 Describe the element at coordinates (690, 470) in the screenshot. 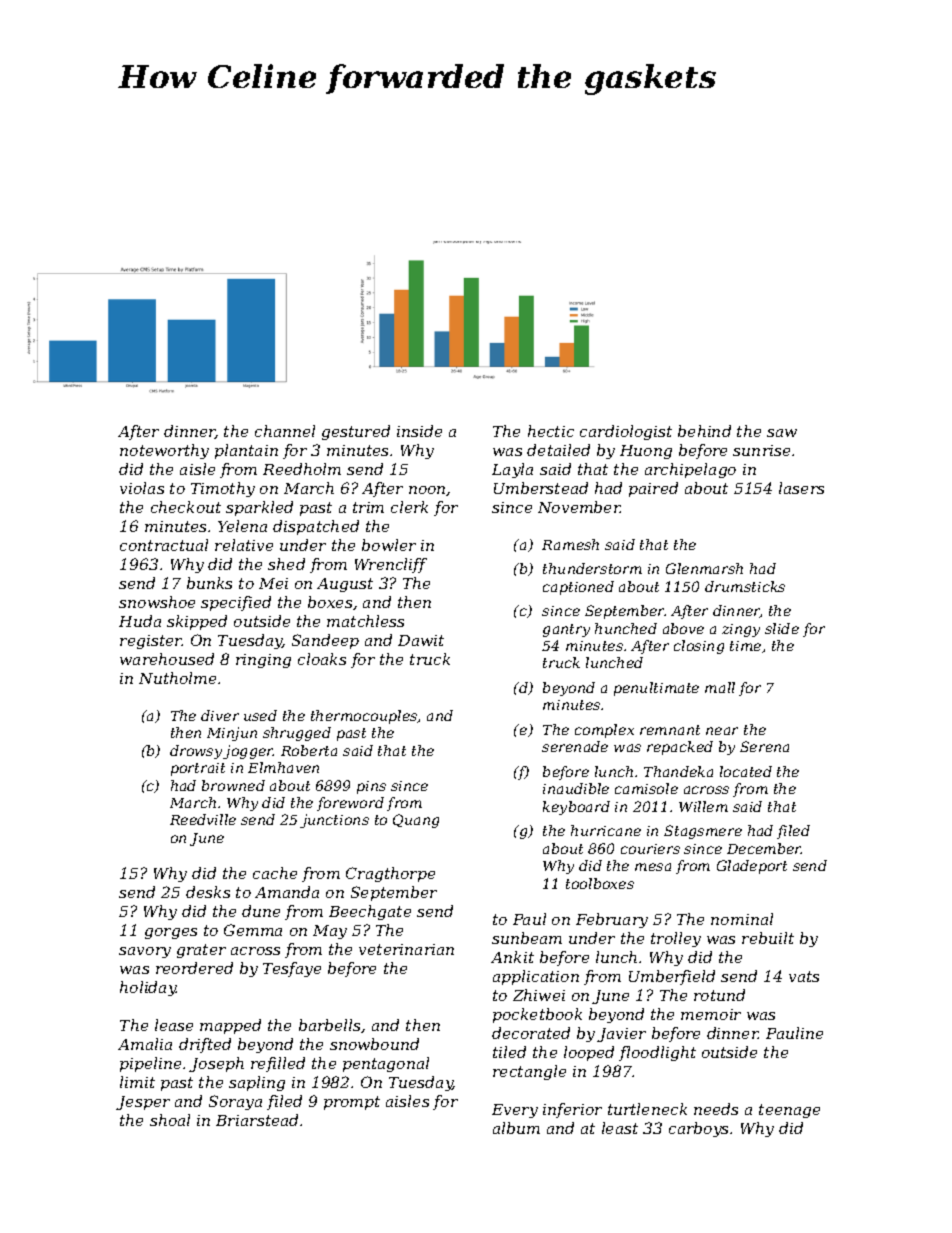

I see `archipelago` at that location.
